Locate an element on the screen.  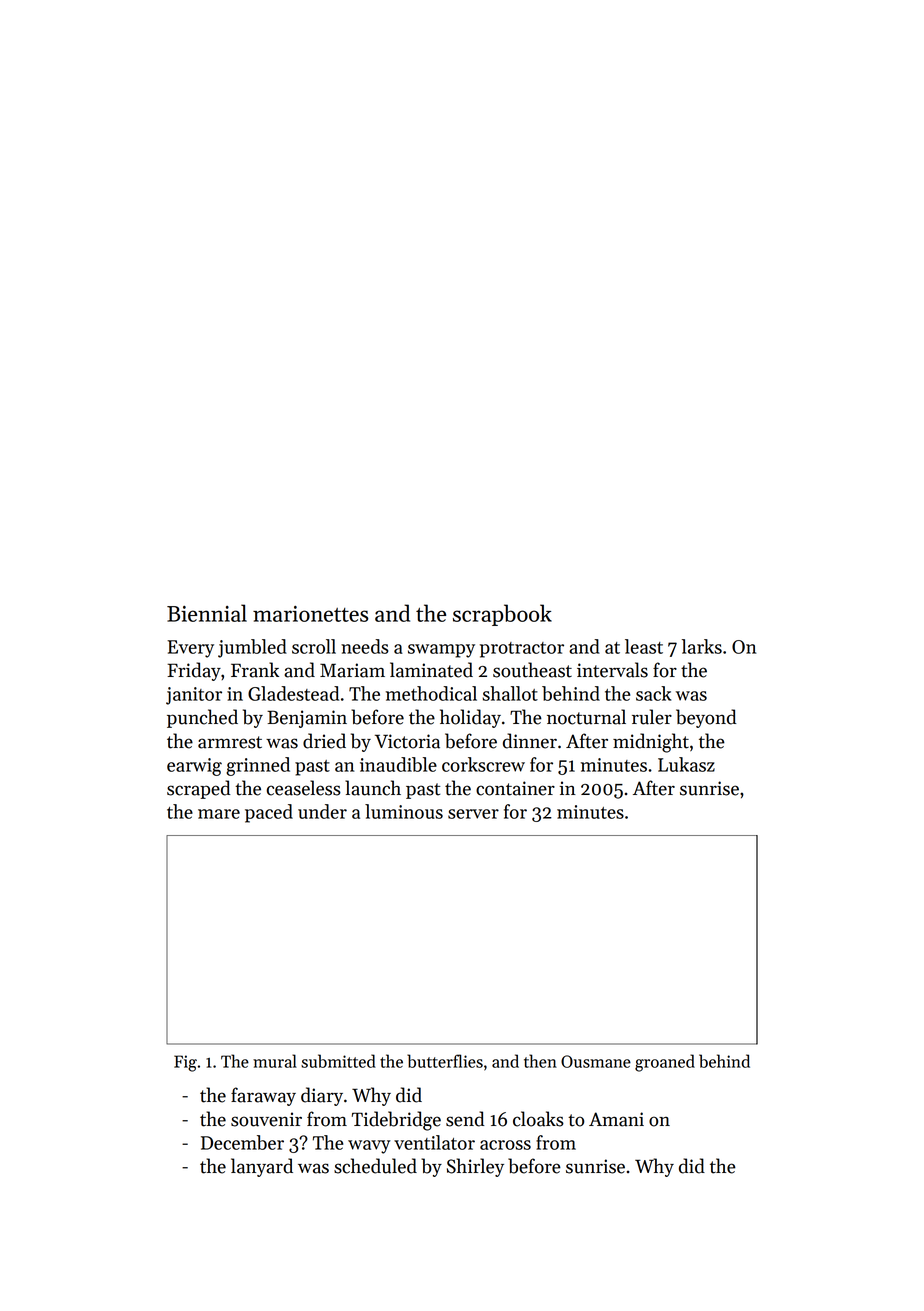
butterflies is located at coordinates (445, 1061).
